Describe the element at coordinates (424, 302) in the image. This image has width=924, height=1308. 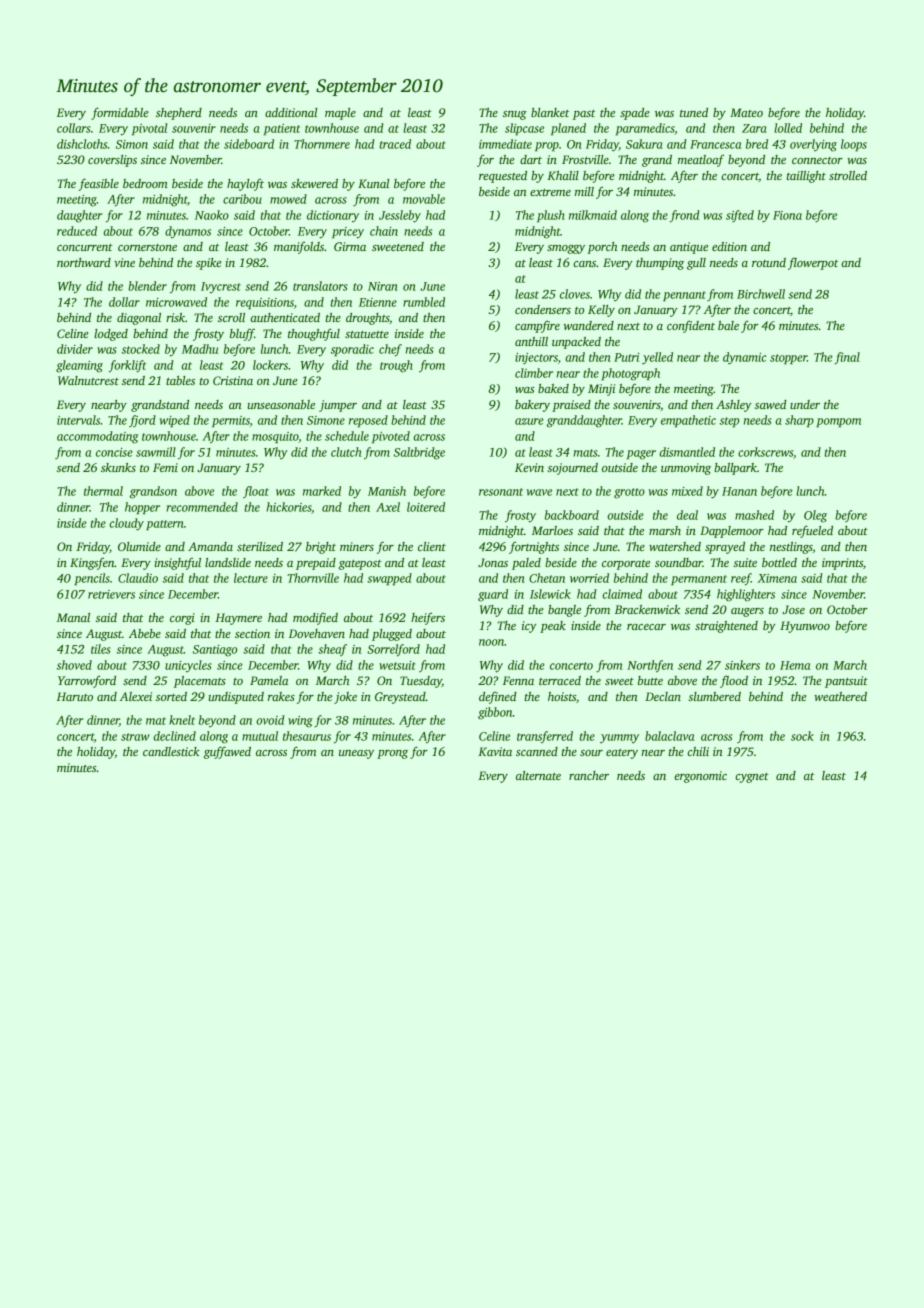
I see `rumbled` at that location.
